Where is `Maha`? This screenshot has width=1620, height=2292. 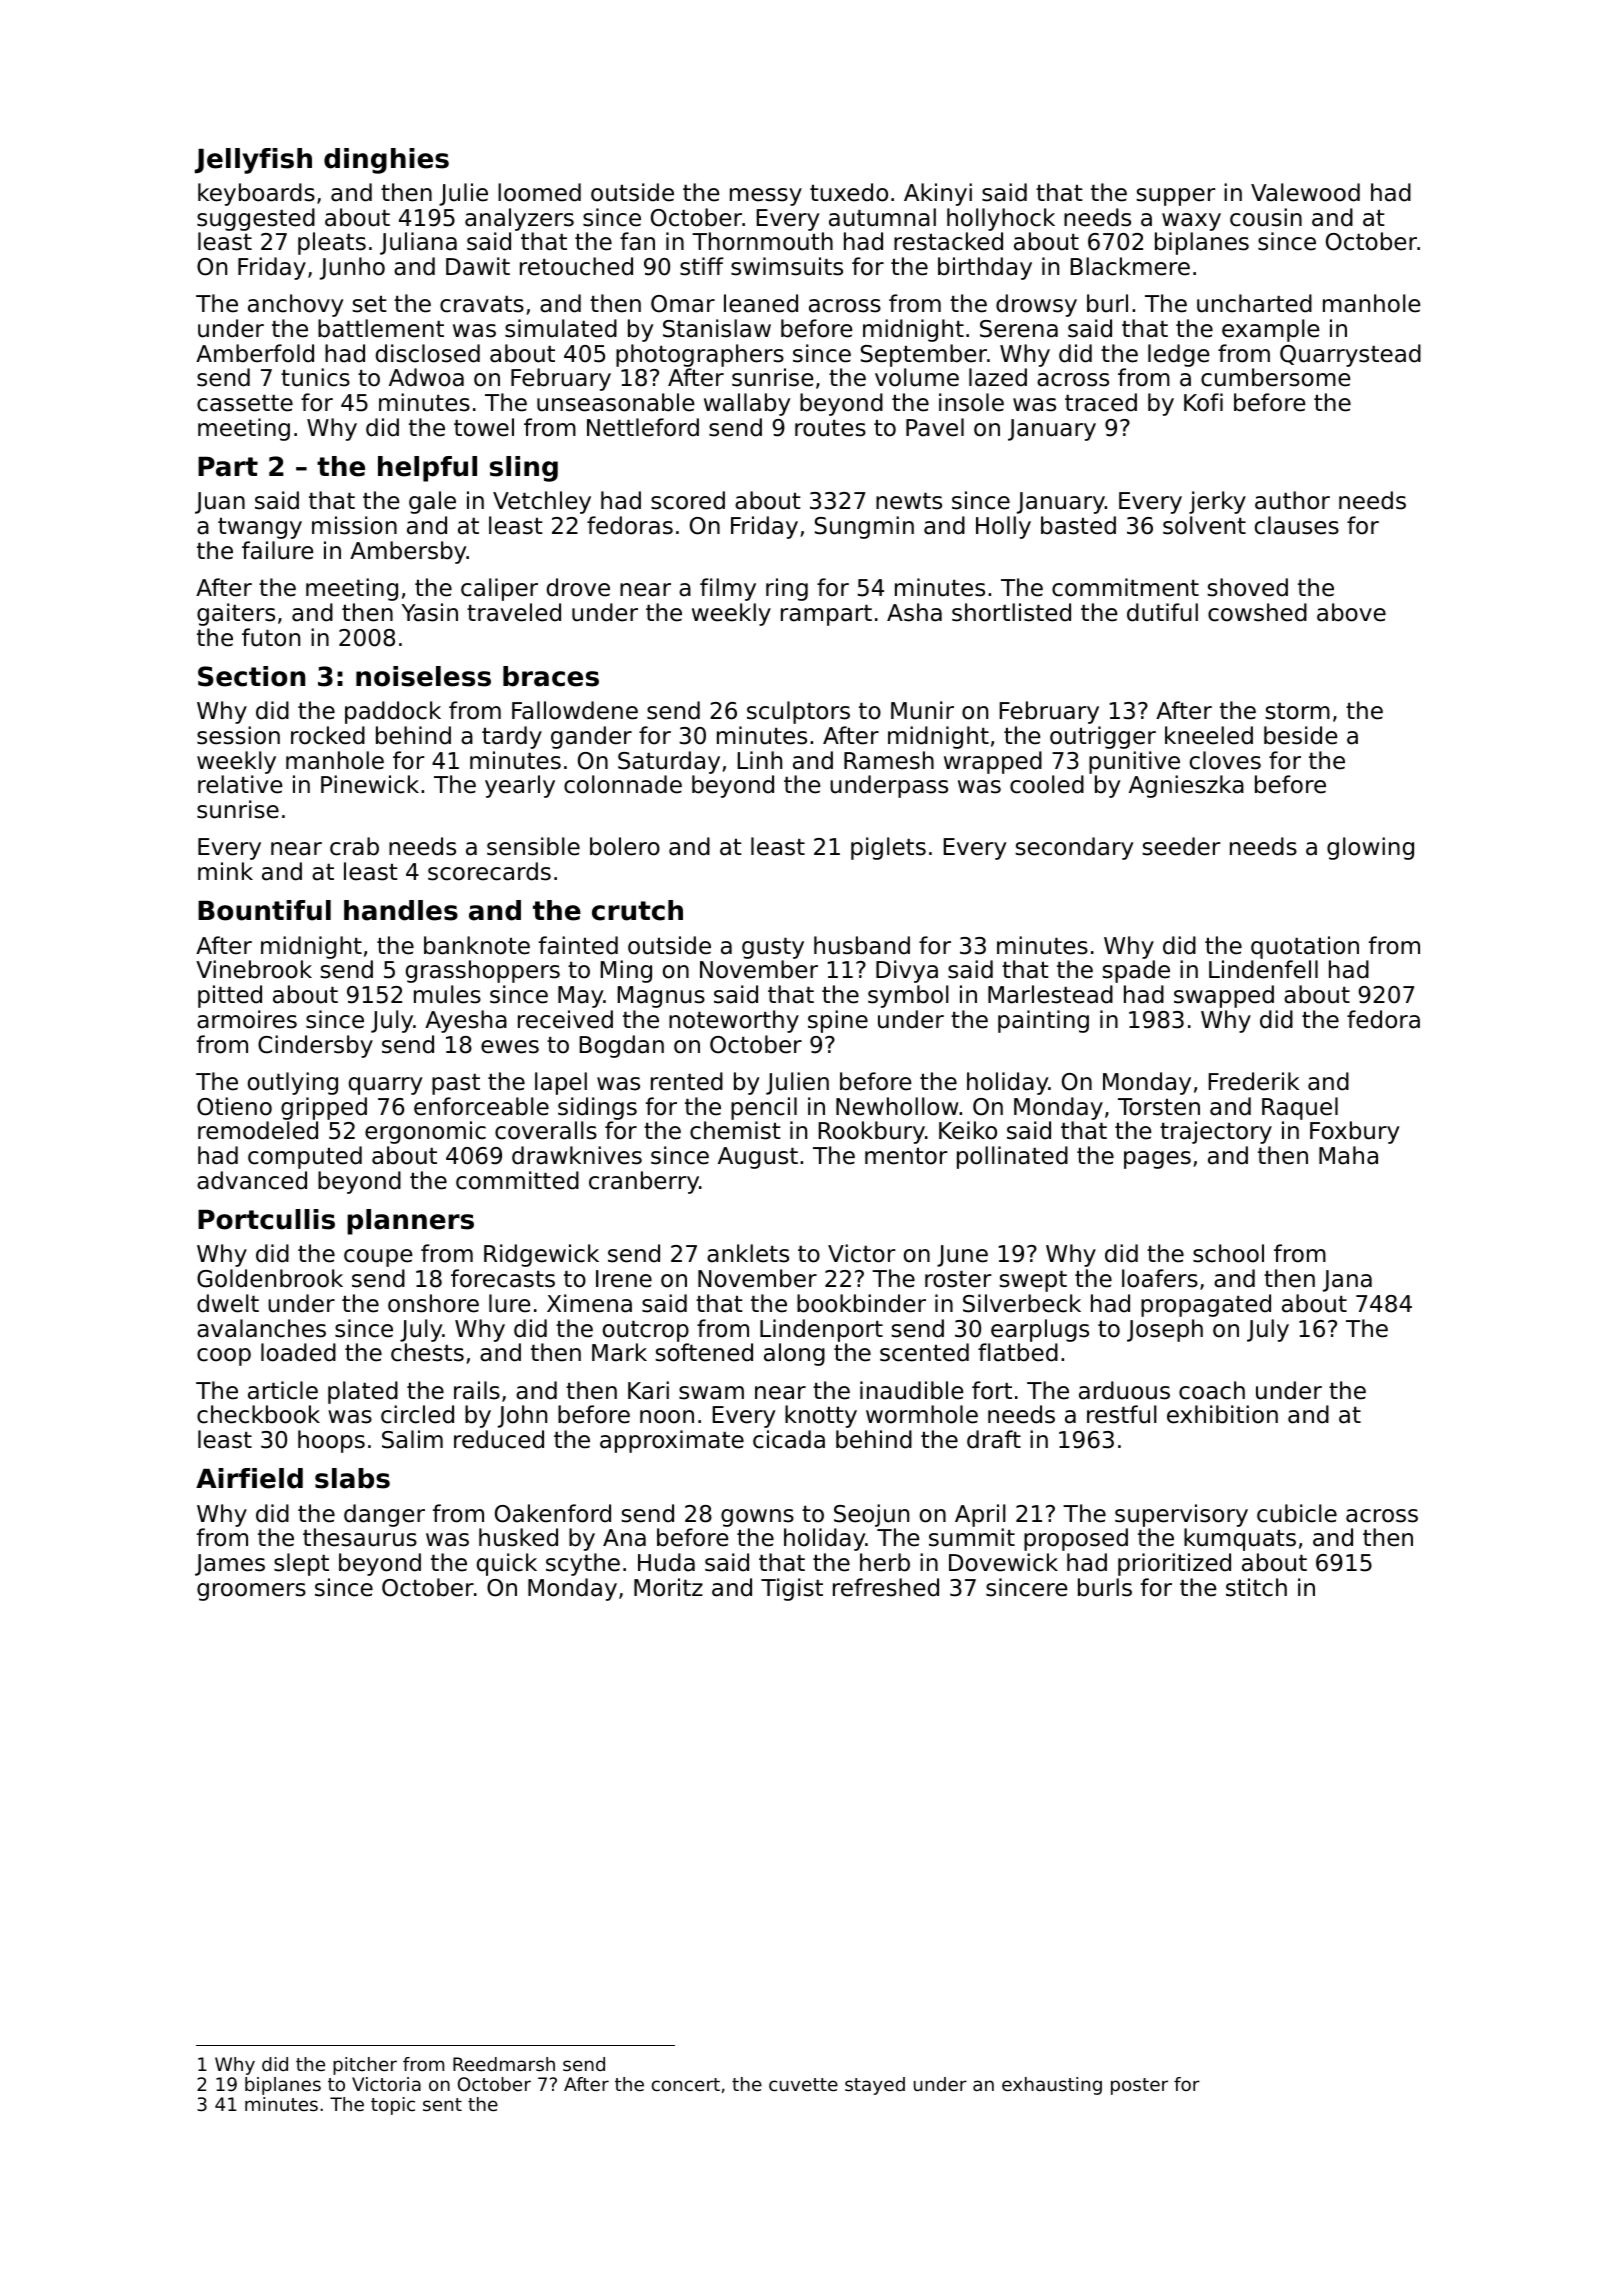 Maha is located at coordinates (1348, 1155).
